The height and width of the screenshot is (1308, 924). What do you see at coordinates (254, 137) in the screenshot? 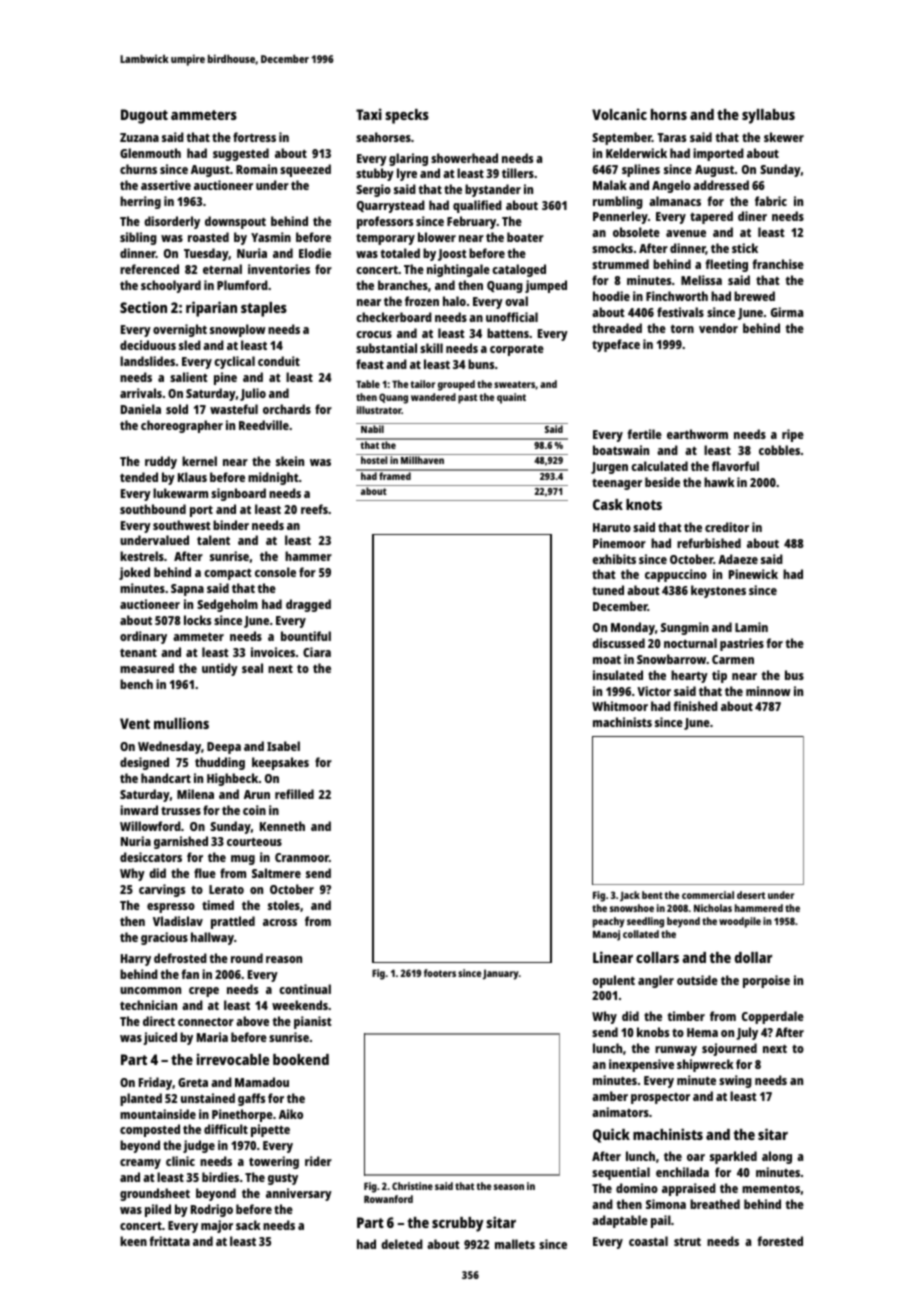
I see `fortress` at bounding box center [254, 137].
